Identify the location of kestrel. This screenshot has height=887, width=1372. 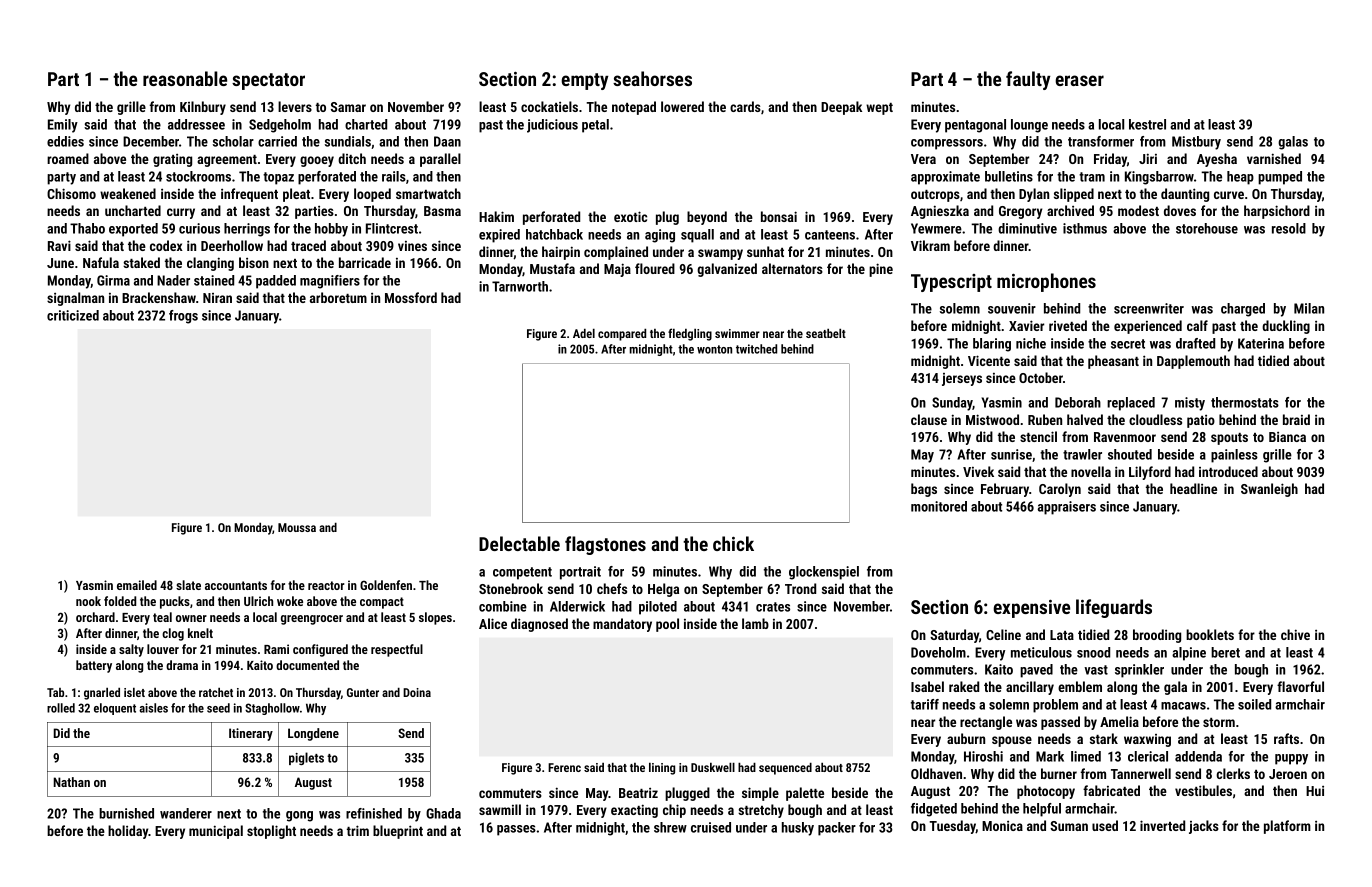
(1147, 124).
